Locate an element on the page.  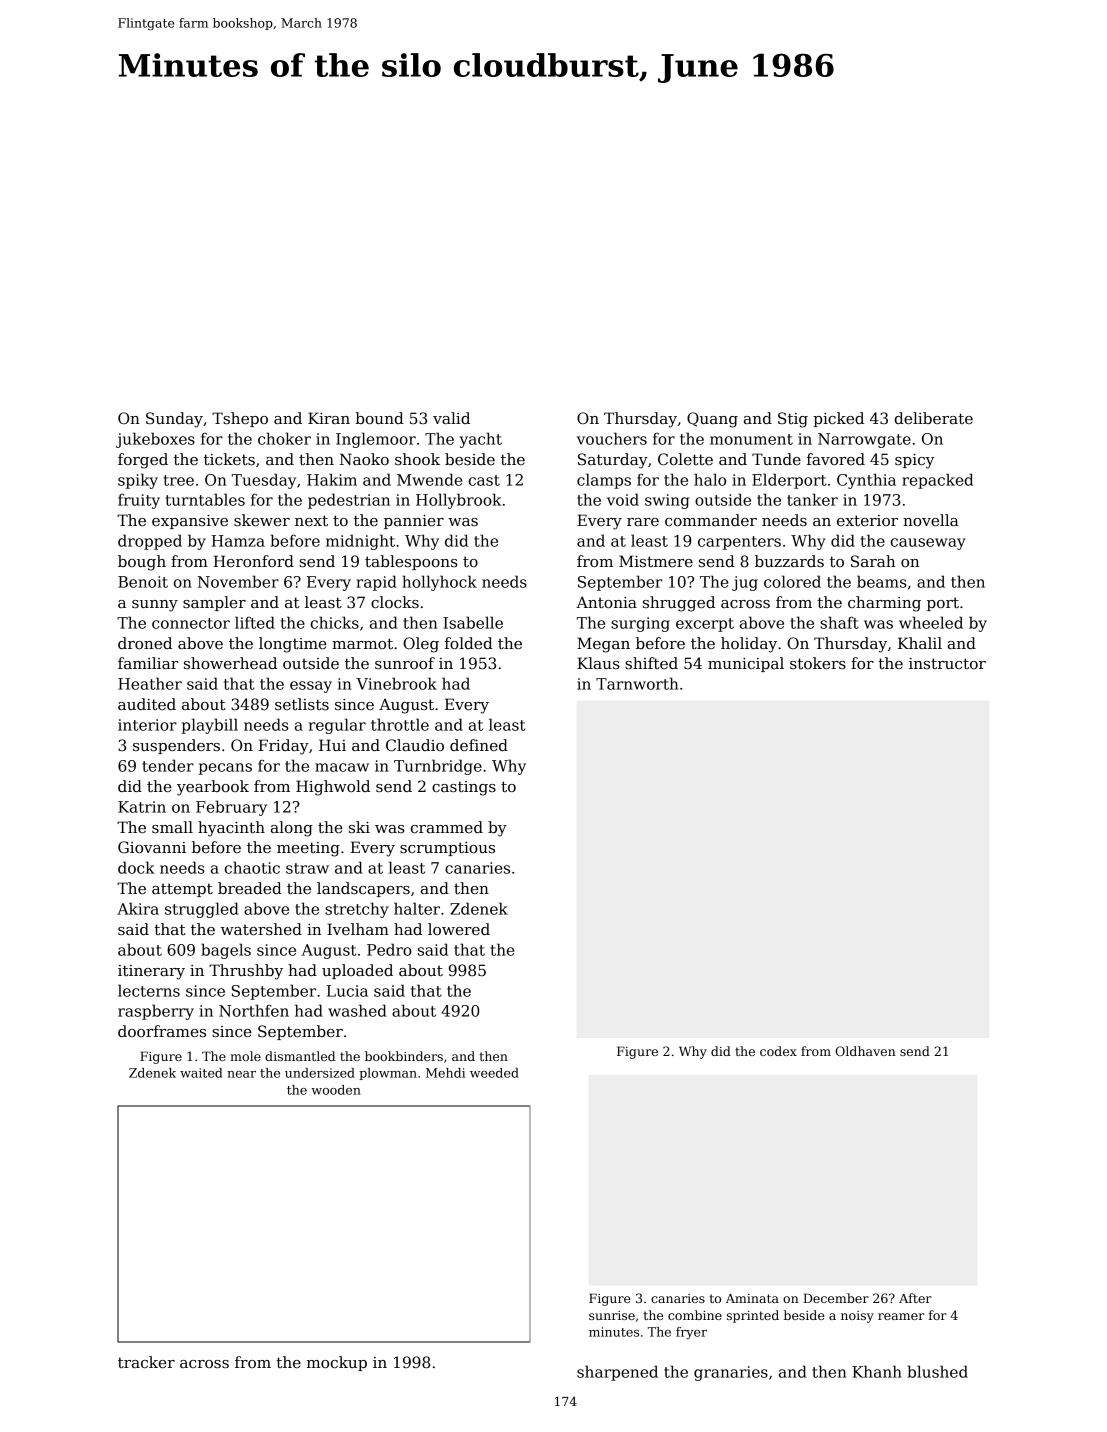
familiar is located at coordinates (148, 663).
